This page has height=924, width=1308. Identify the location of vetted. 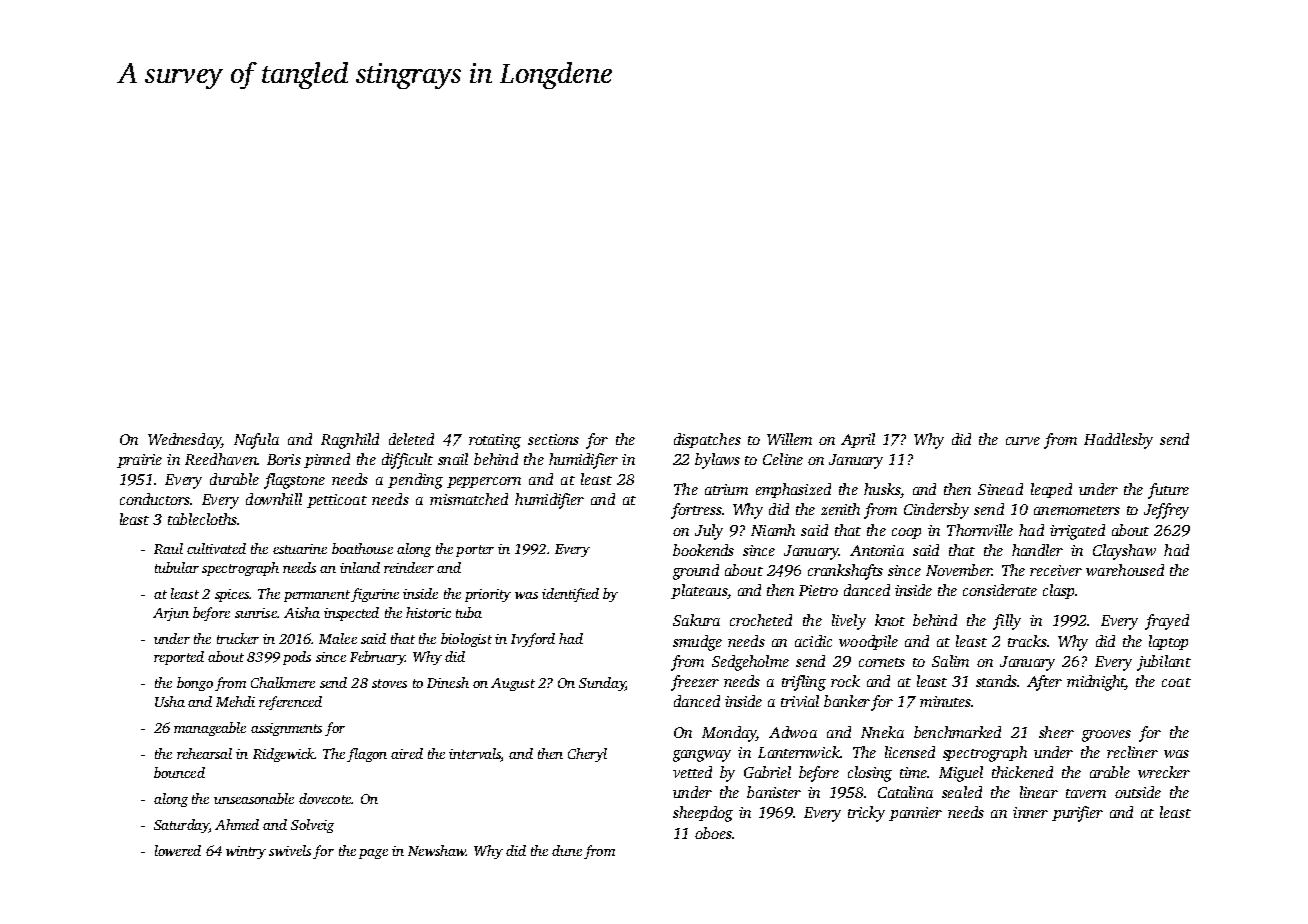
(692, 772).
